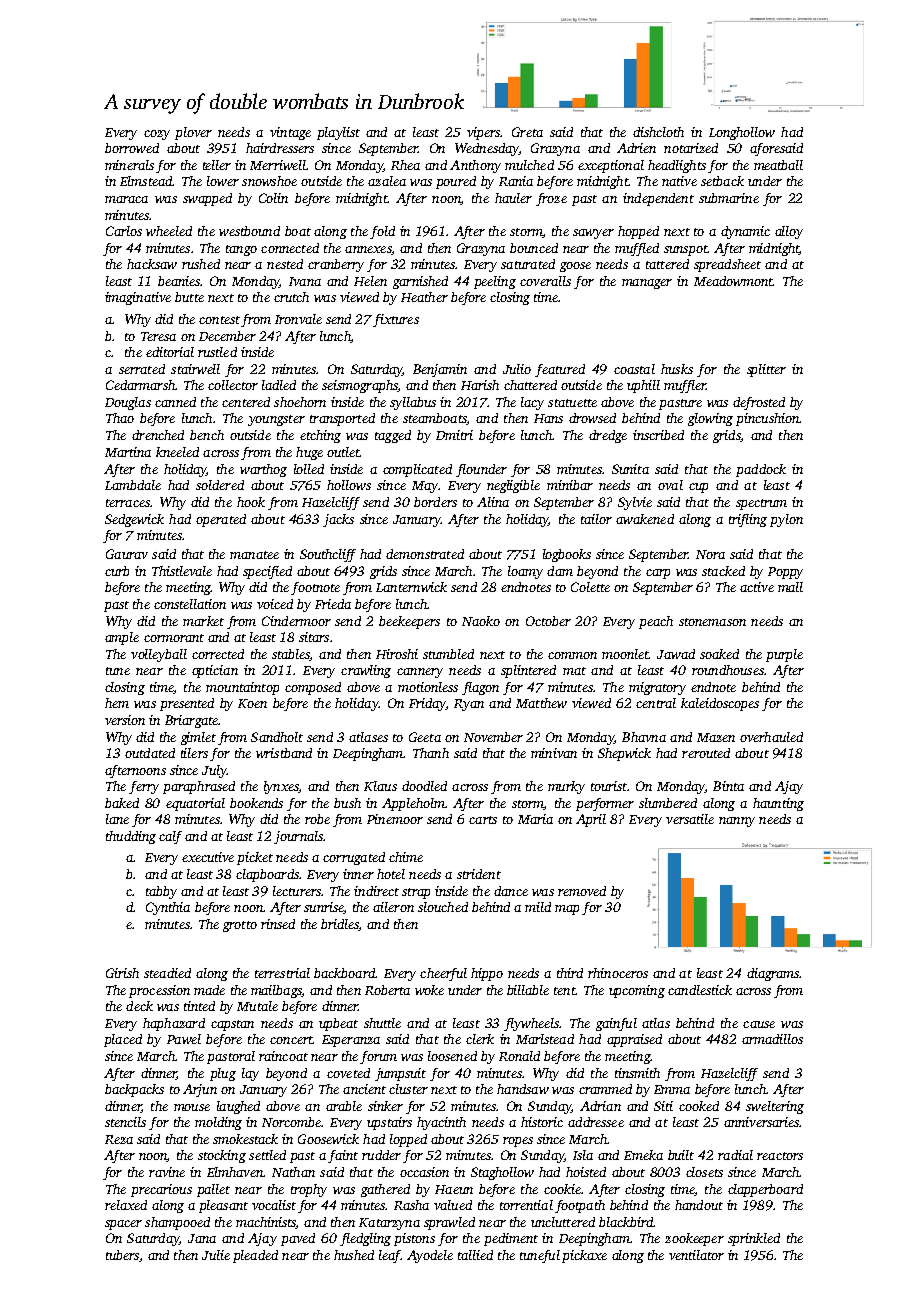 The width and height of the screenshot is (908, 1316). What do you see at coordinates (122, 973) in the screenshot?
I see `Girish` at bounding box center [122, 973].
